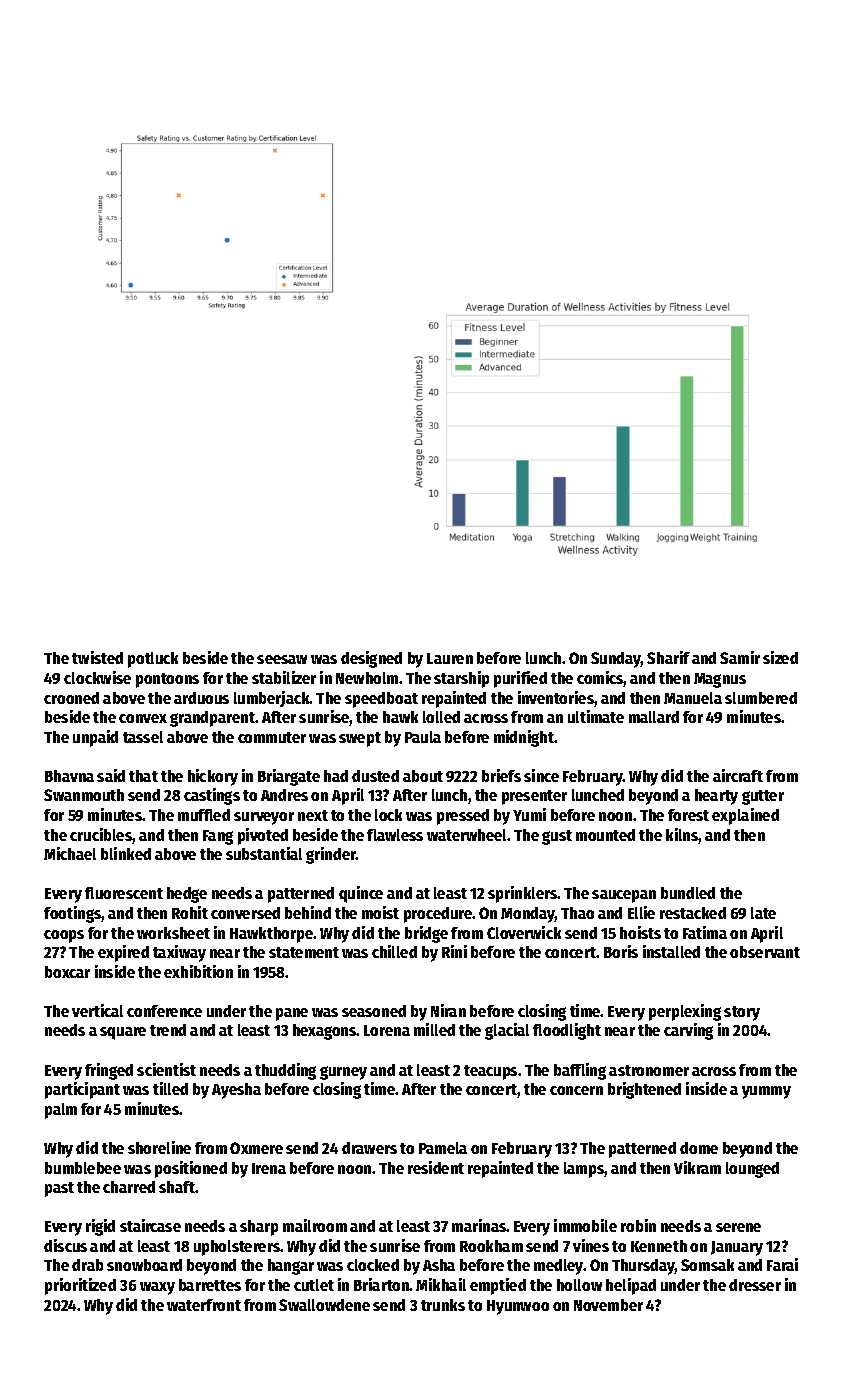 This screenshot has width=849, height=1400. I want to click on shoreline, so click(159, 1147).
